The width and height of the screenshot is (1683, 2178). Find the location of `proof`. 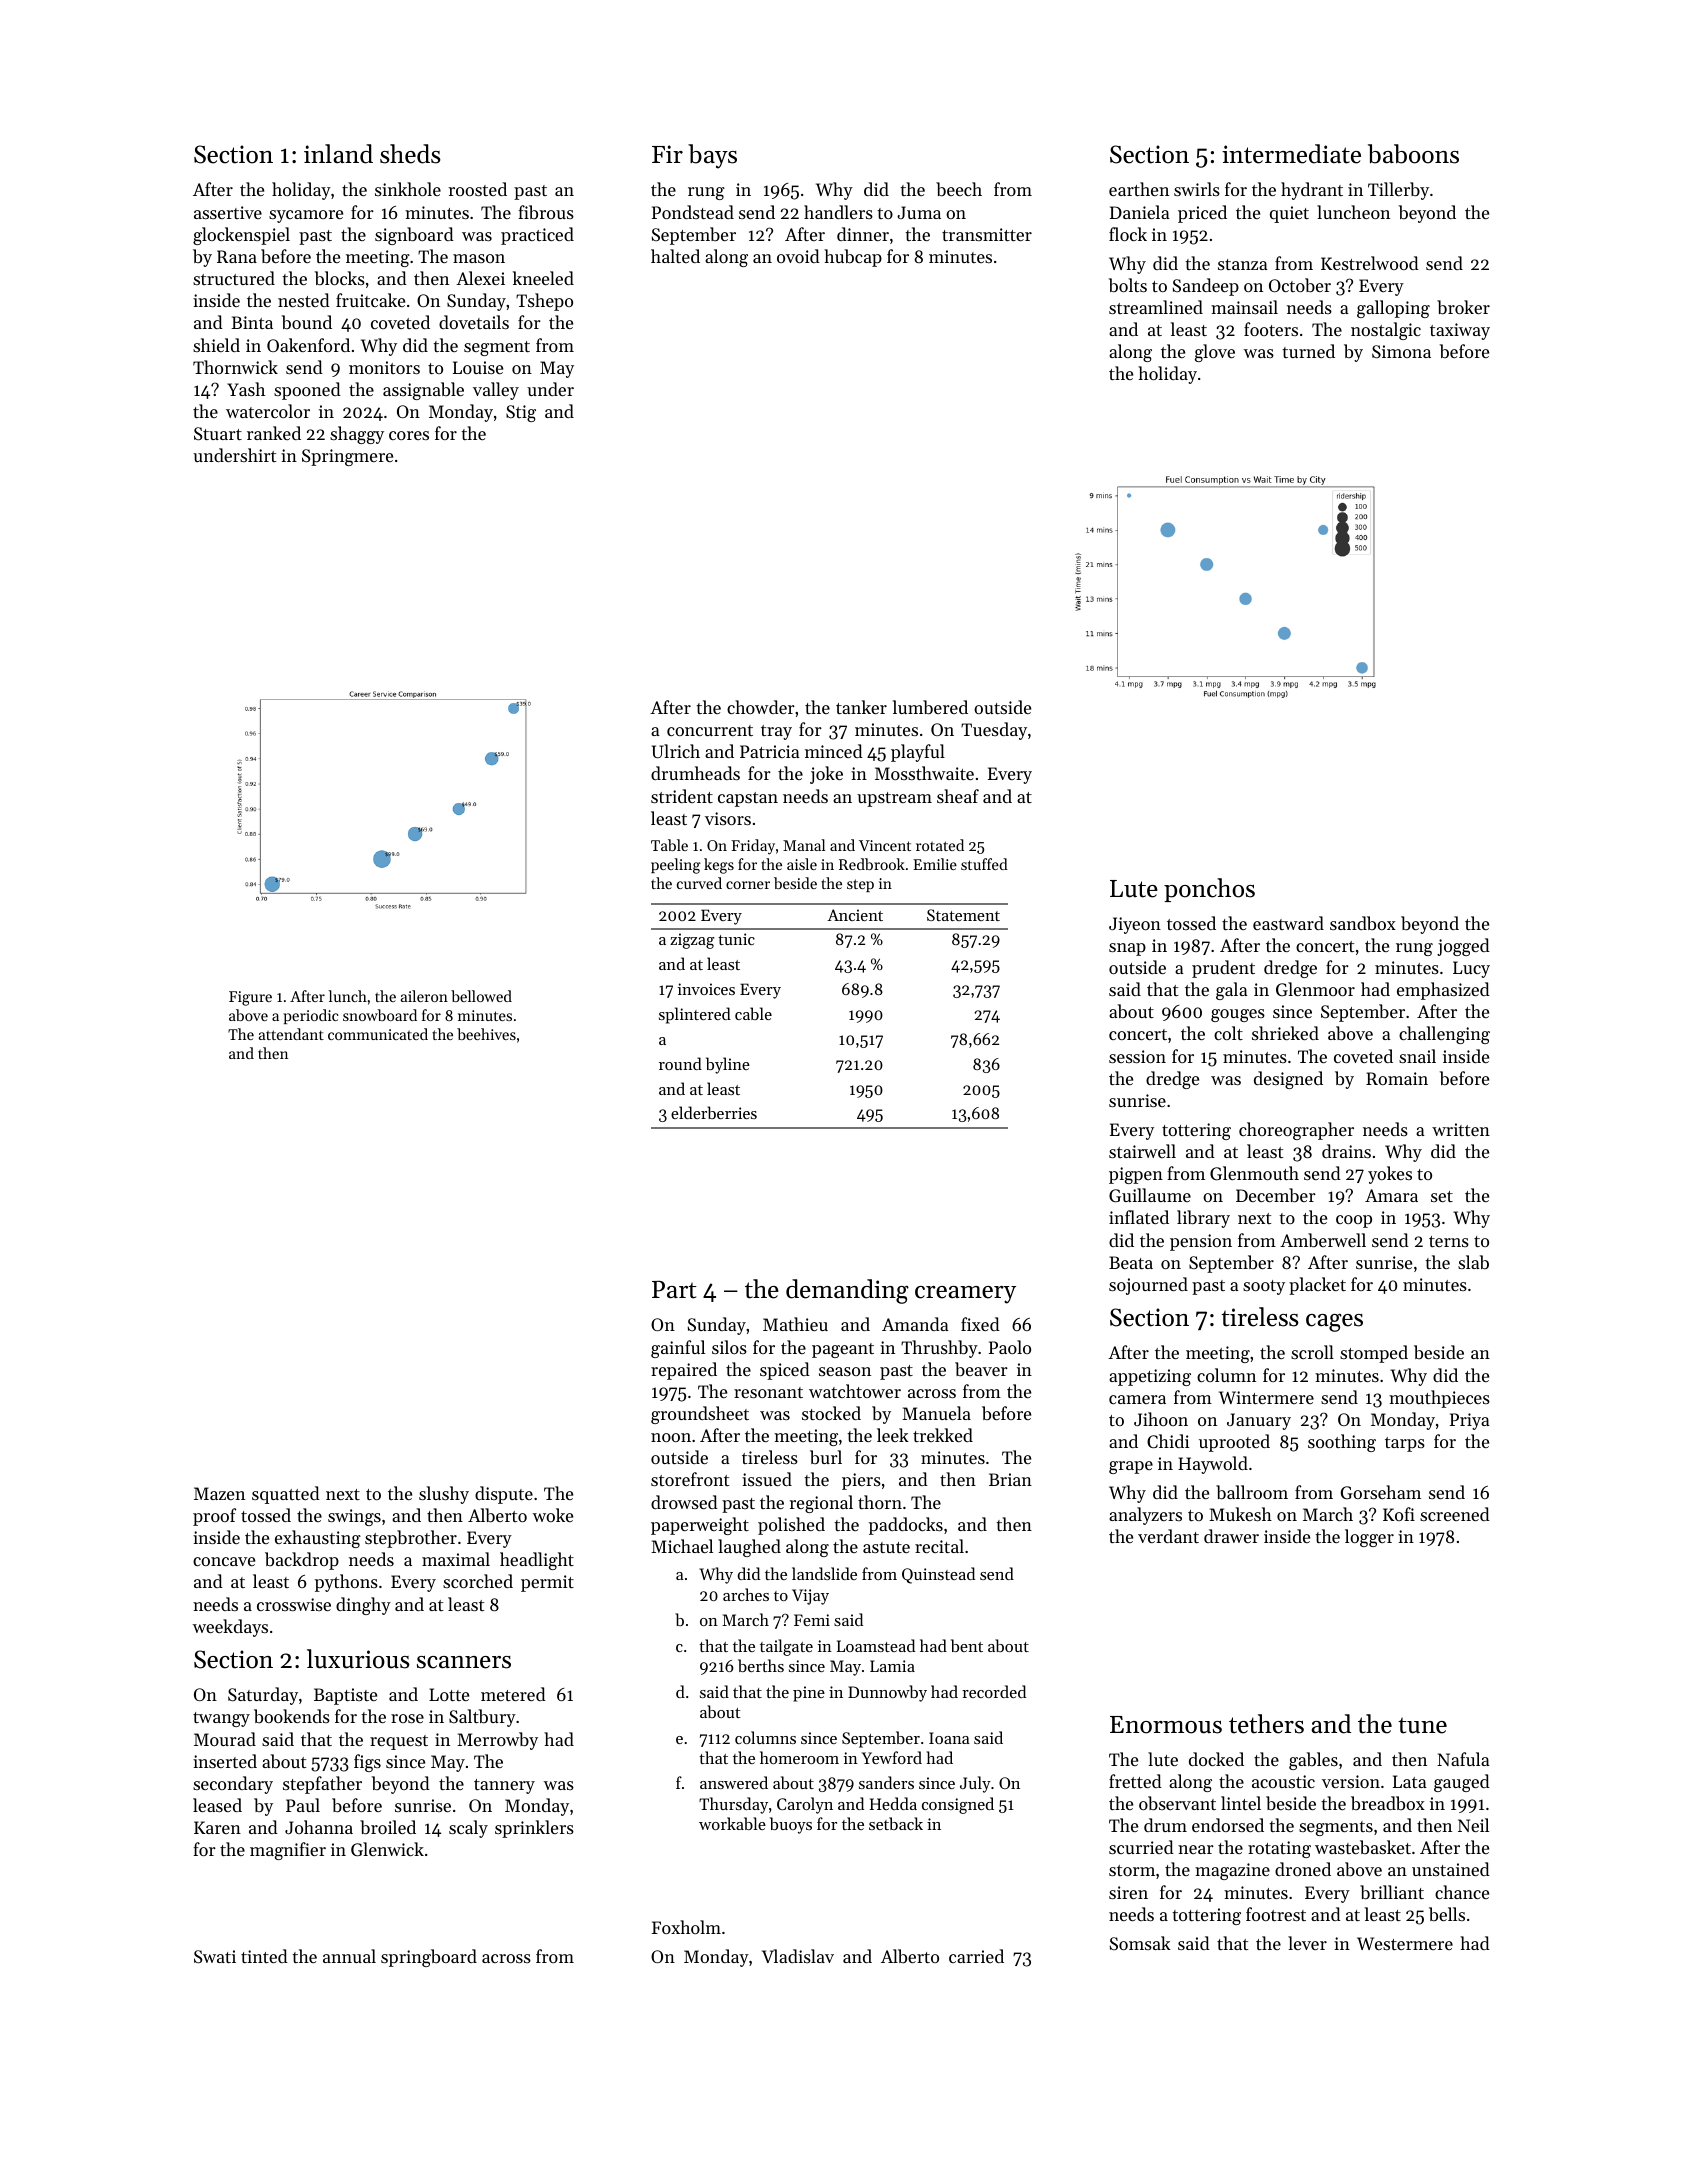

proof is located at coordinates (214, 1517).
